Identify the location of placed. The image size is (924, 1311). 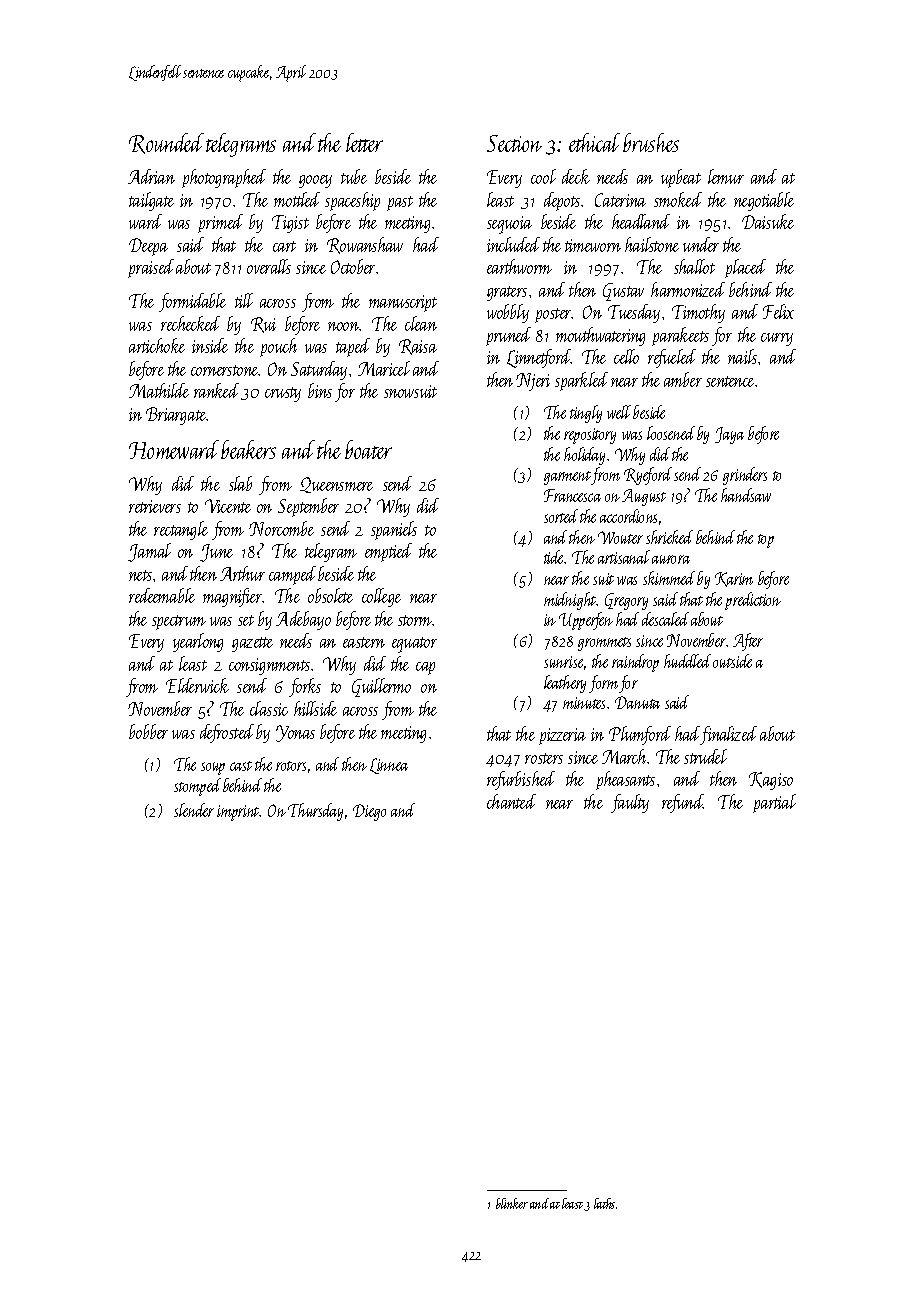
(745, 268).
